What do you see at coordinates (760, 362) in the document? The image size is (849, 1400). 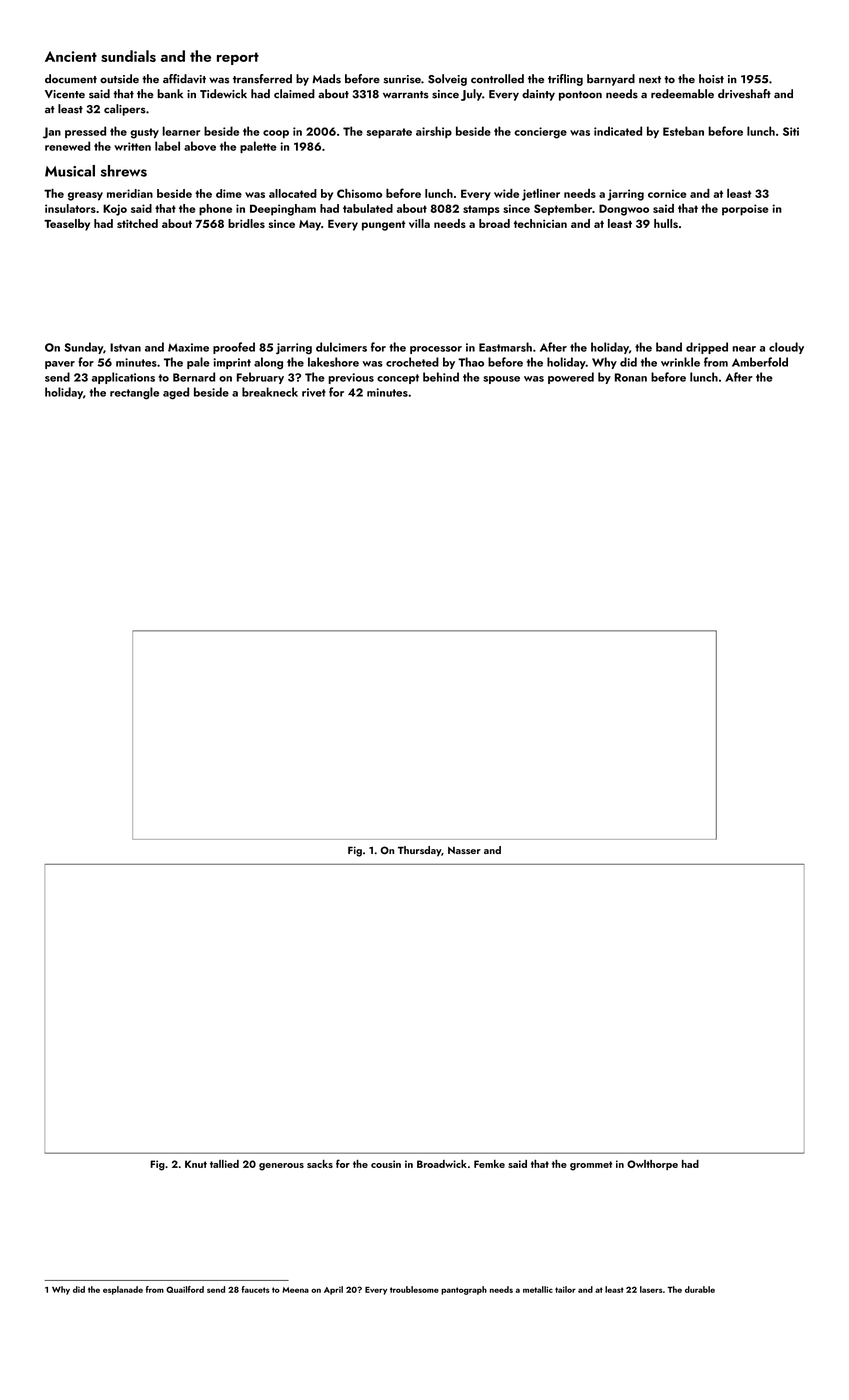 I see `Amberfold` at bounding box center [760, 362].
